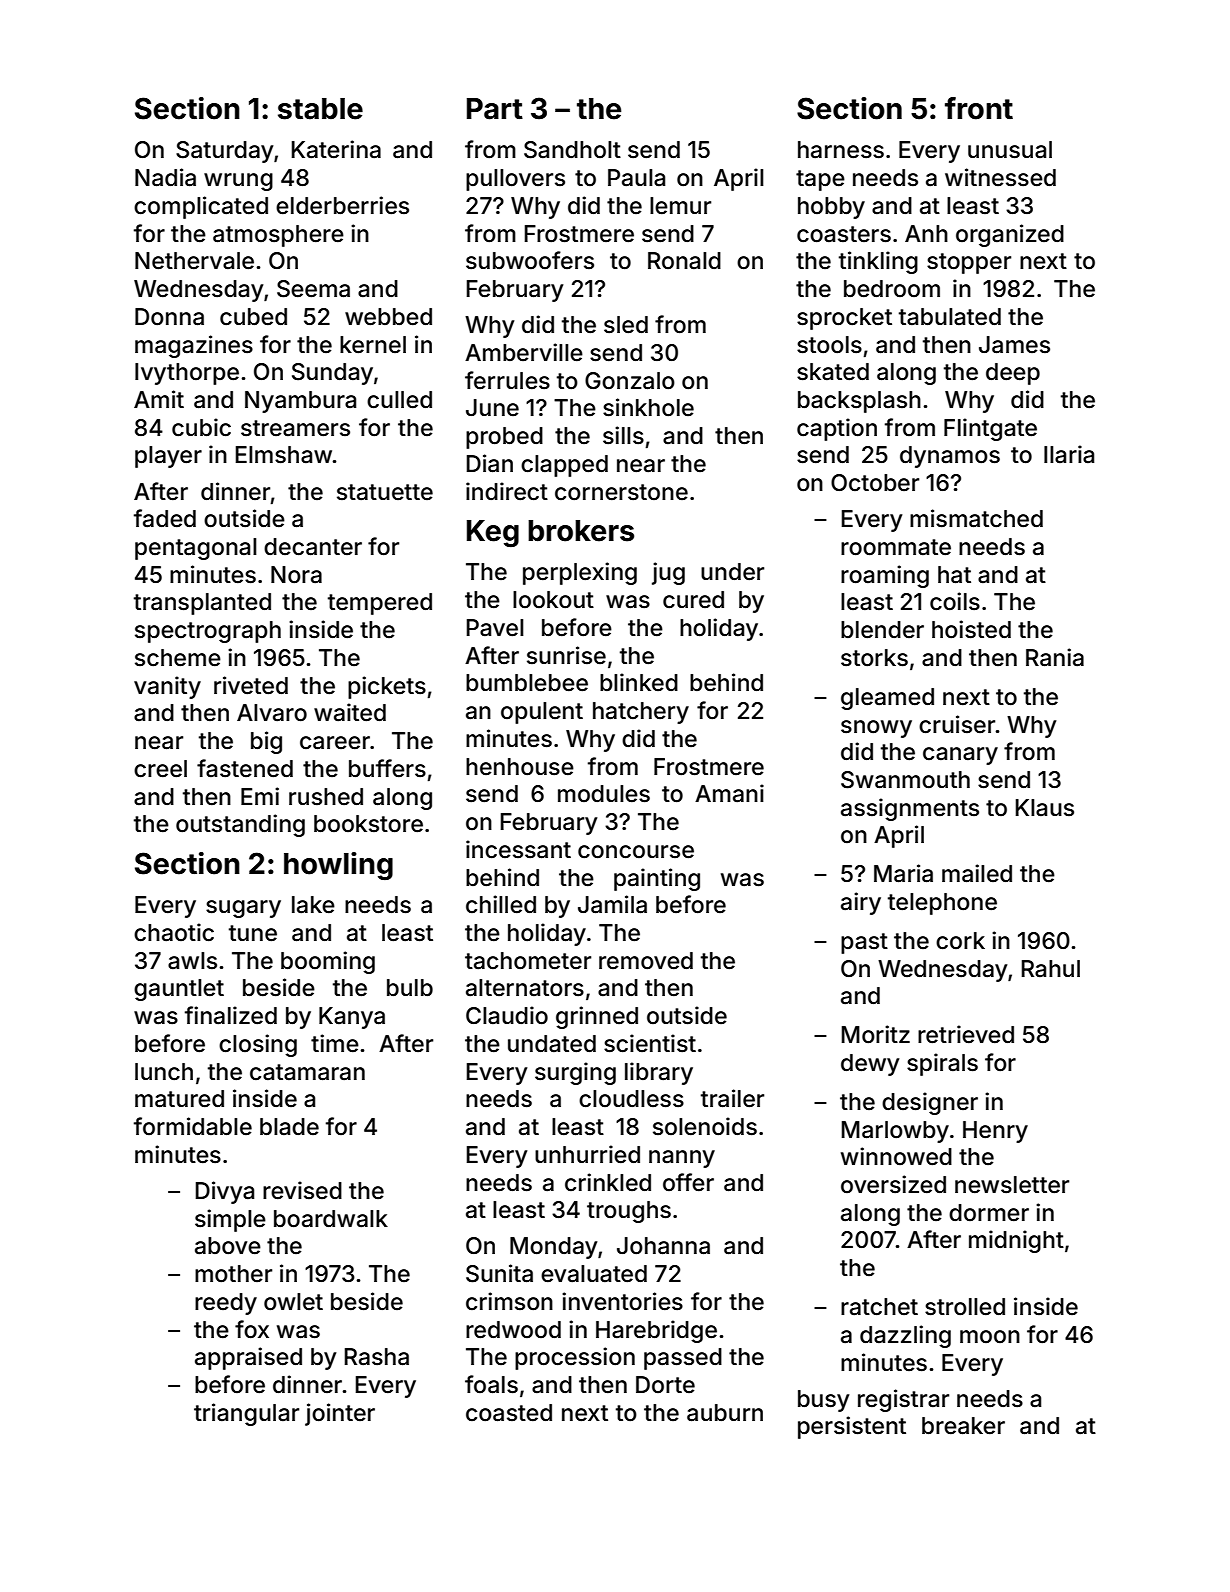 The width and height of the screenshot is (1230, 1592). I want to click on sprocket, so click(844, 319).
